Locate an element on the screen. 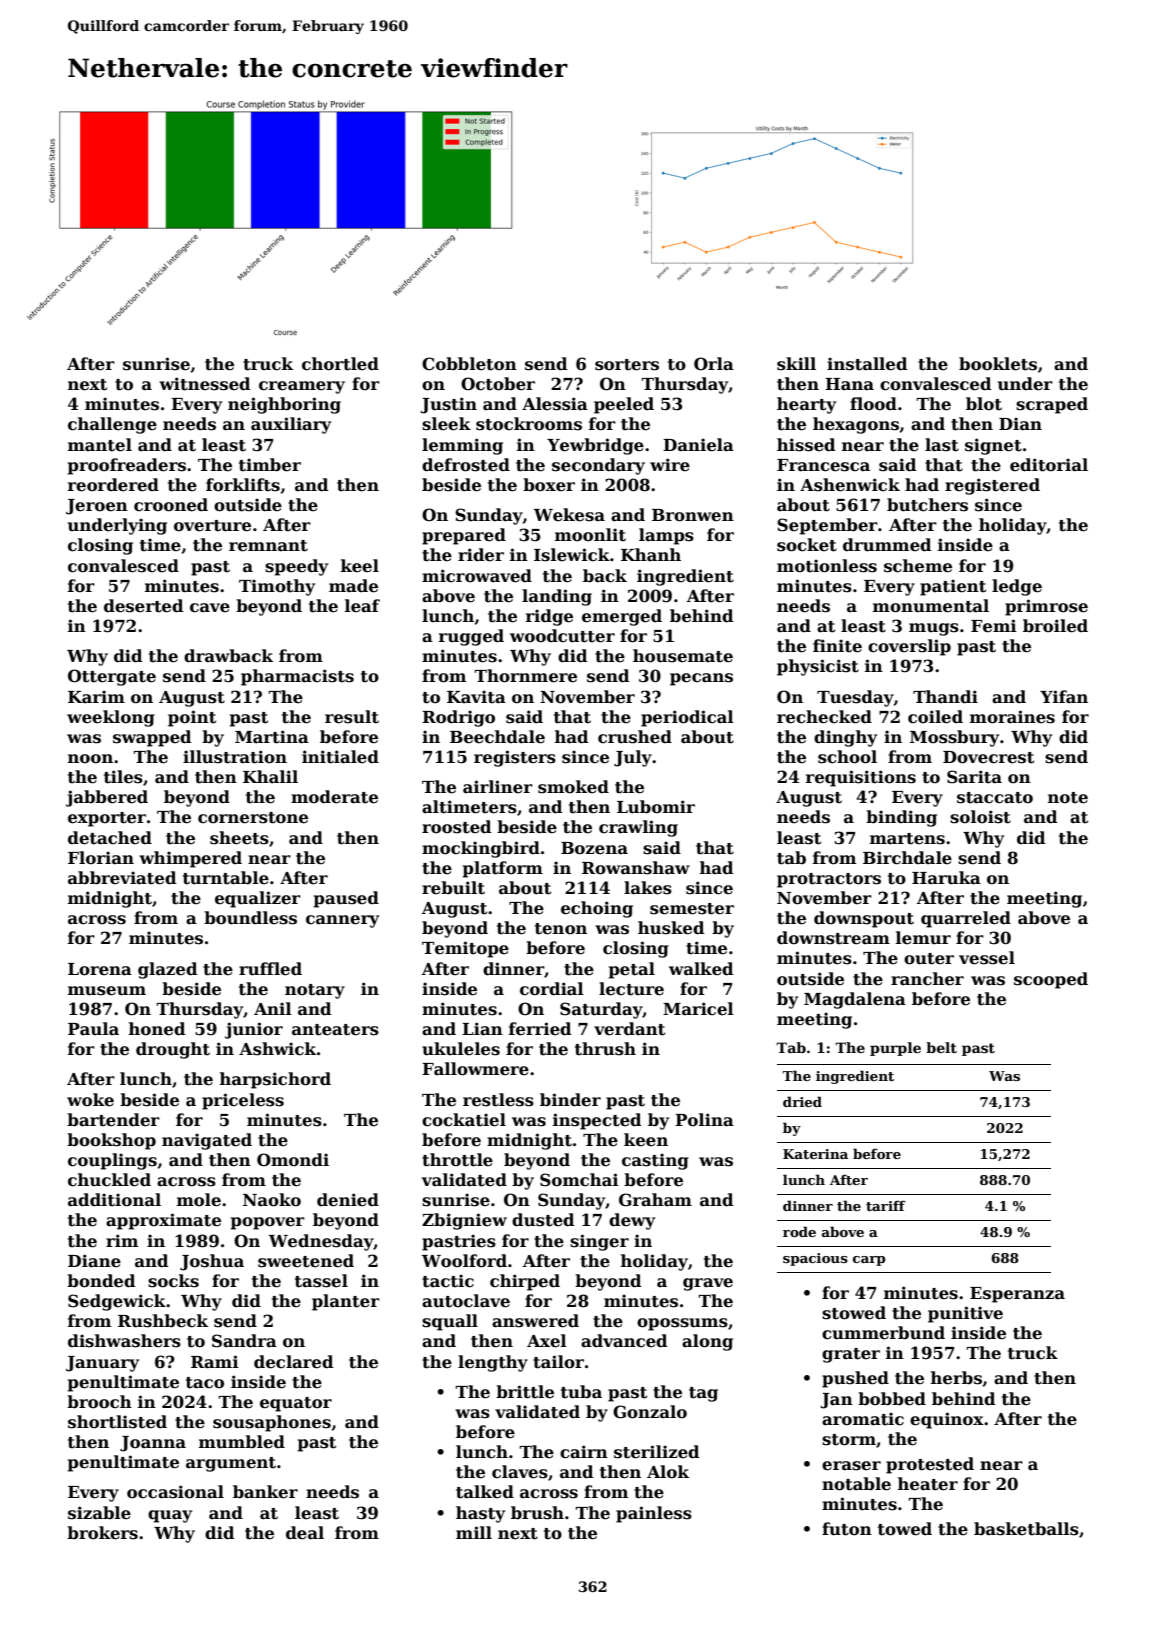  Katerina is located at coordinates (815, 1154).
